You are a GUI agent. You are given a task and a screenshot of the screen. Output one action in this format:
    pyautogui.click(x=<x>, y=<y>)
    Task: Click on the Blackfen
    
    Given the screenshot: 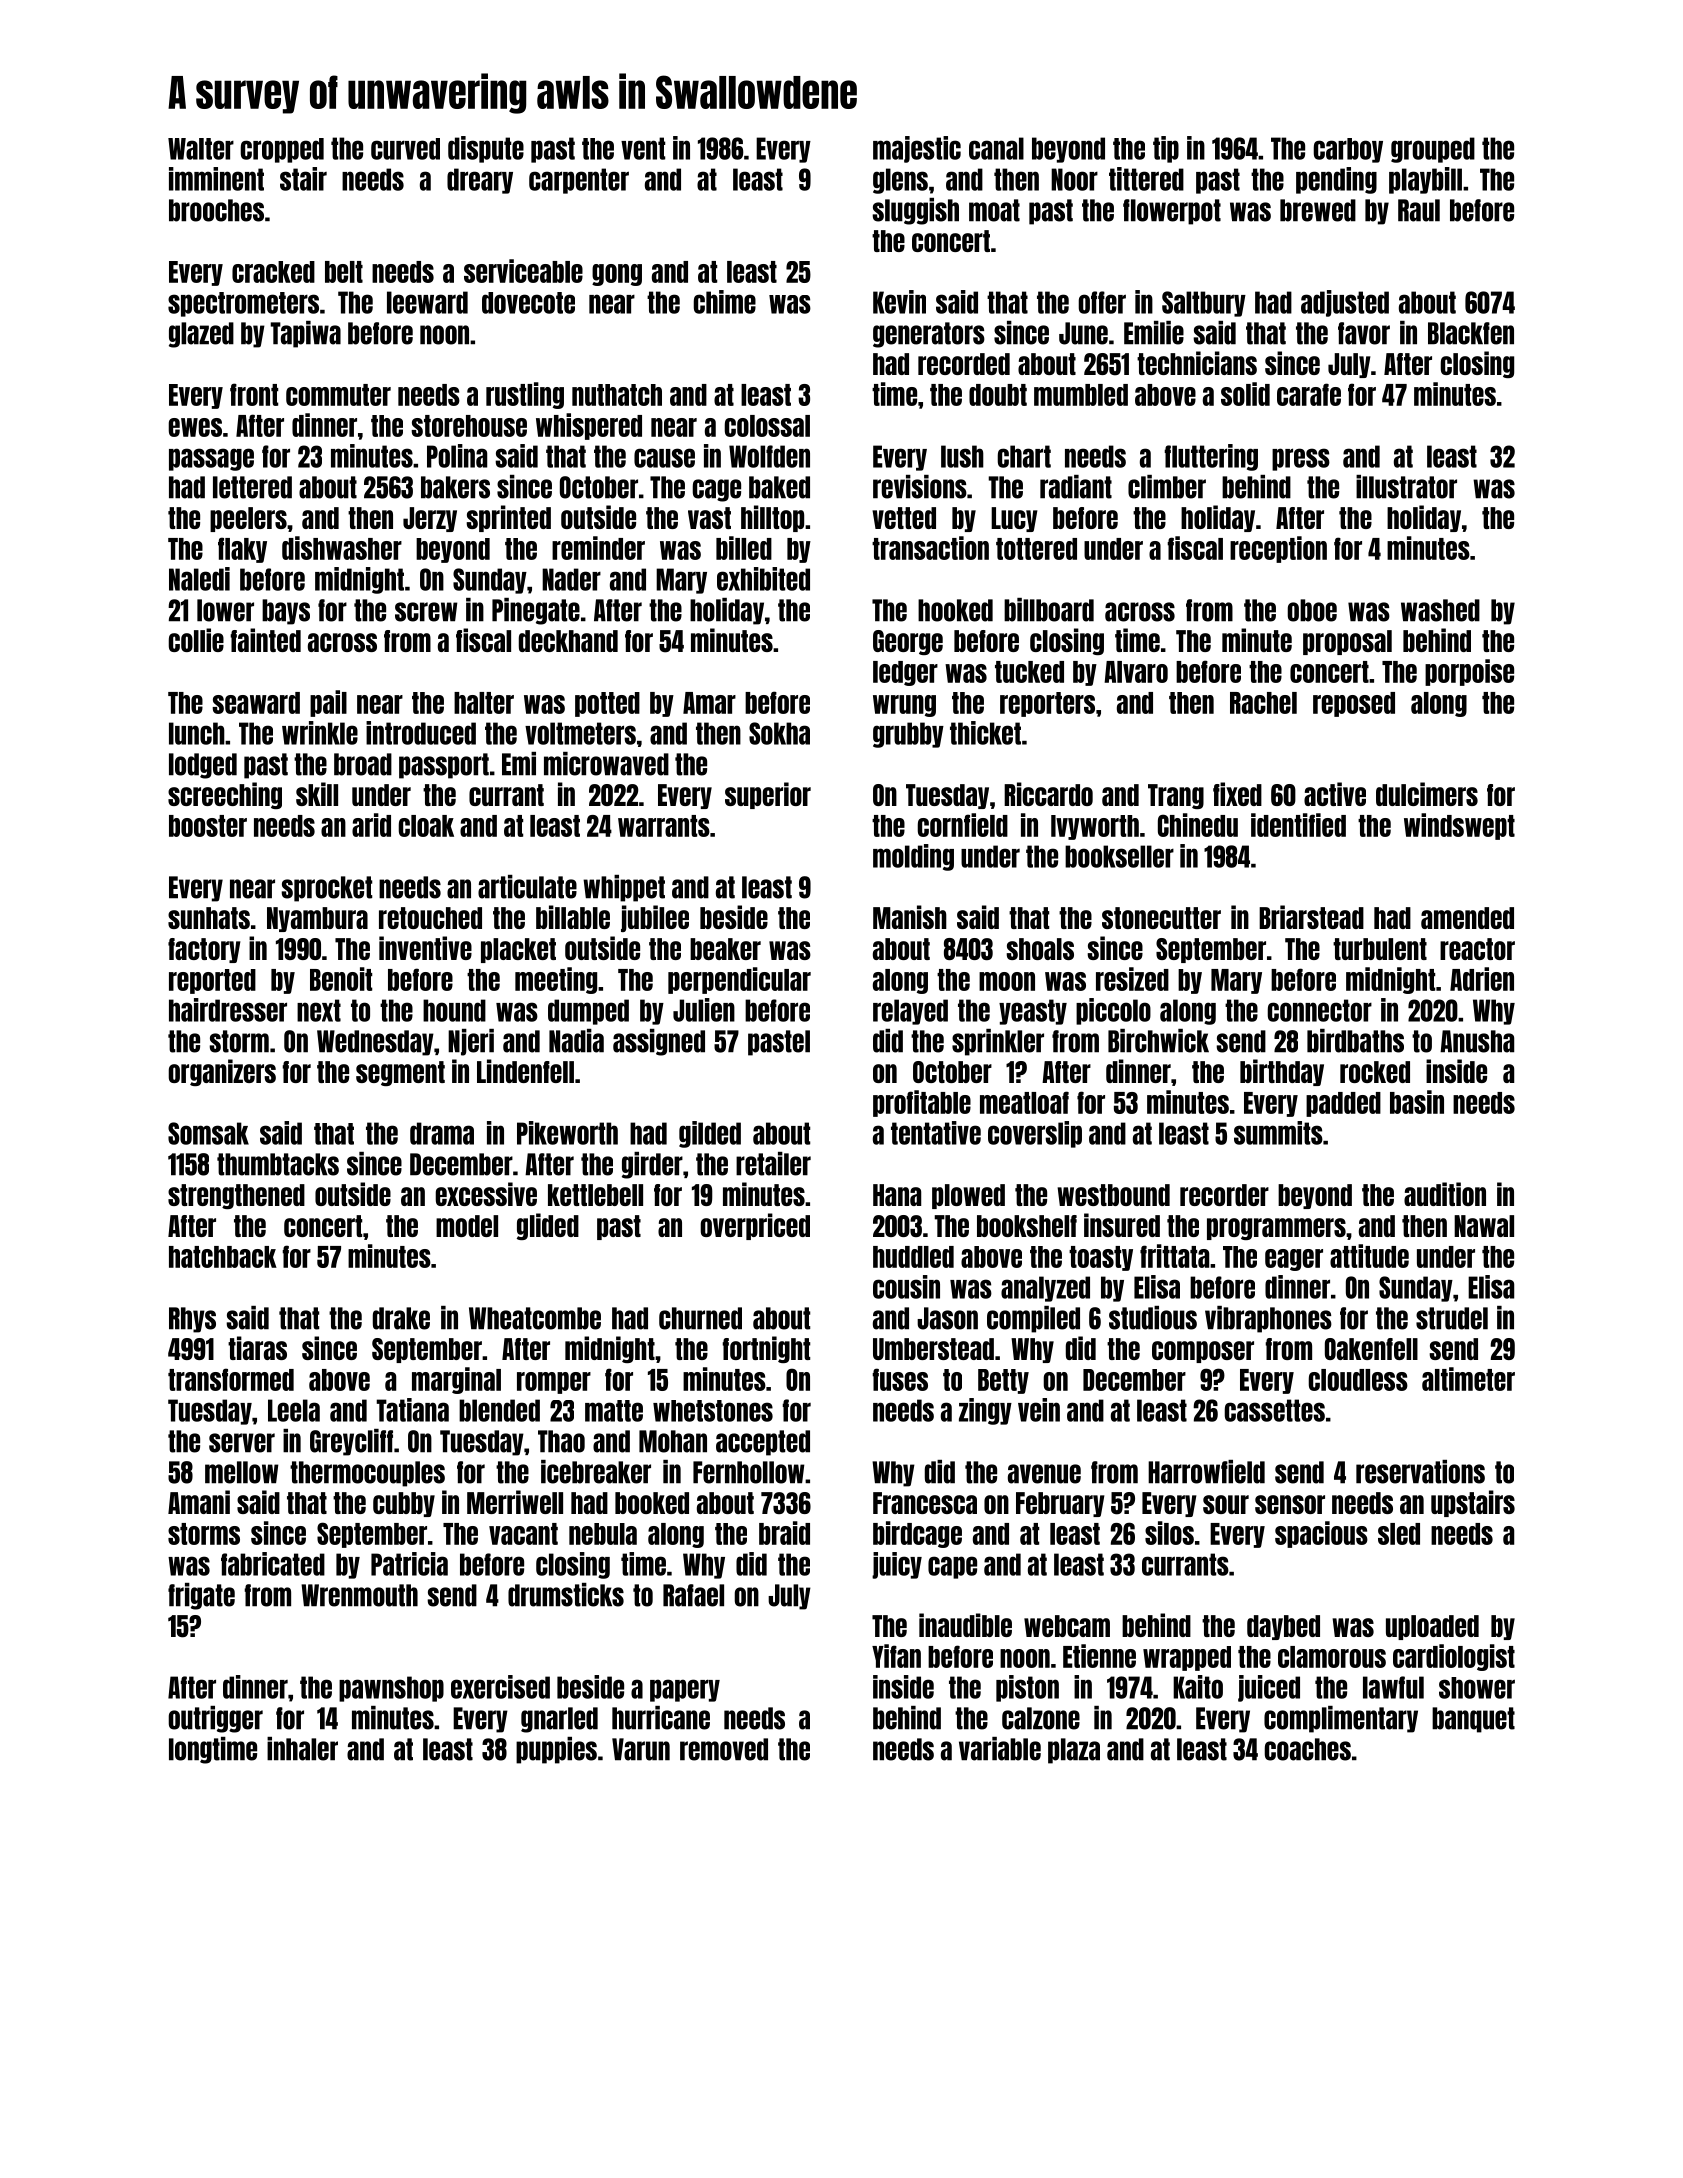 What is the action you would take?
    pyautogui.click(x=1471, y=333)
